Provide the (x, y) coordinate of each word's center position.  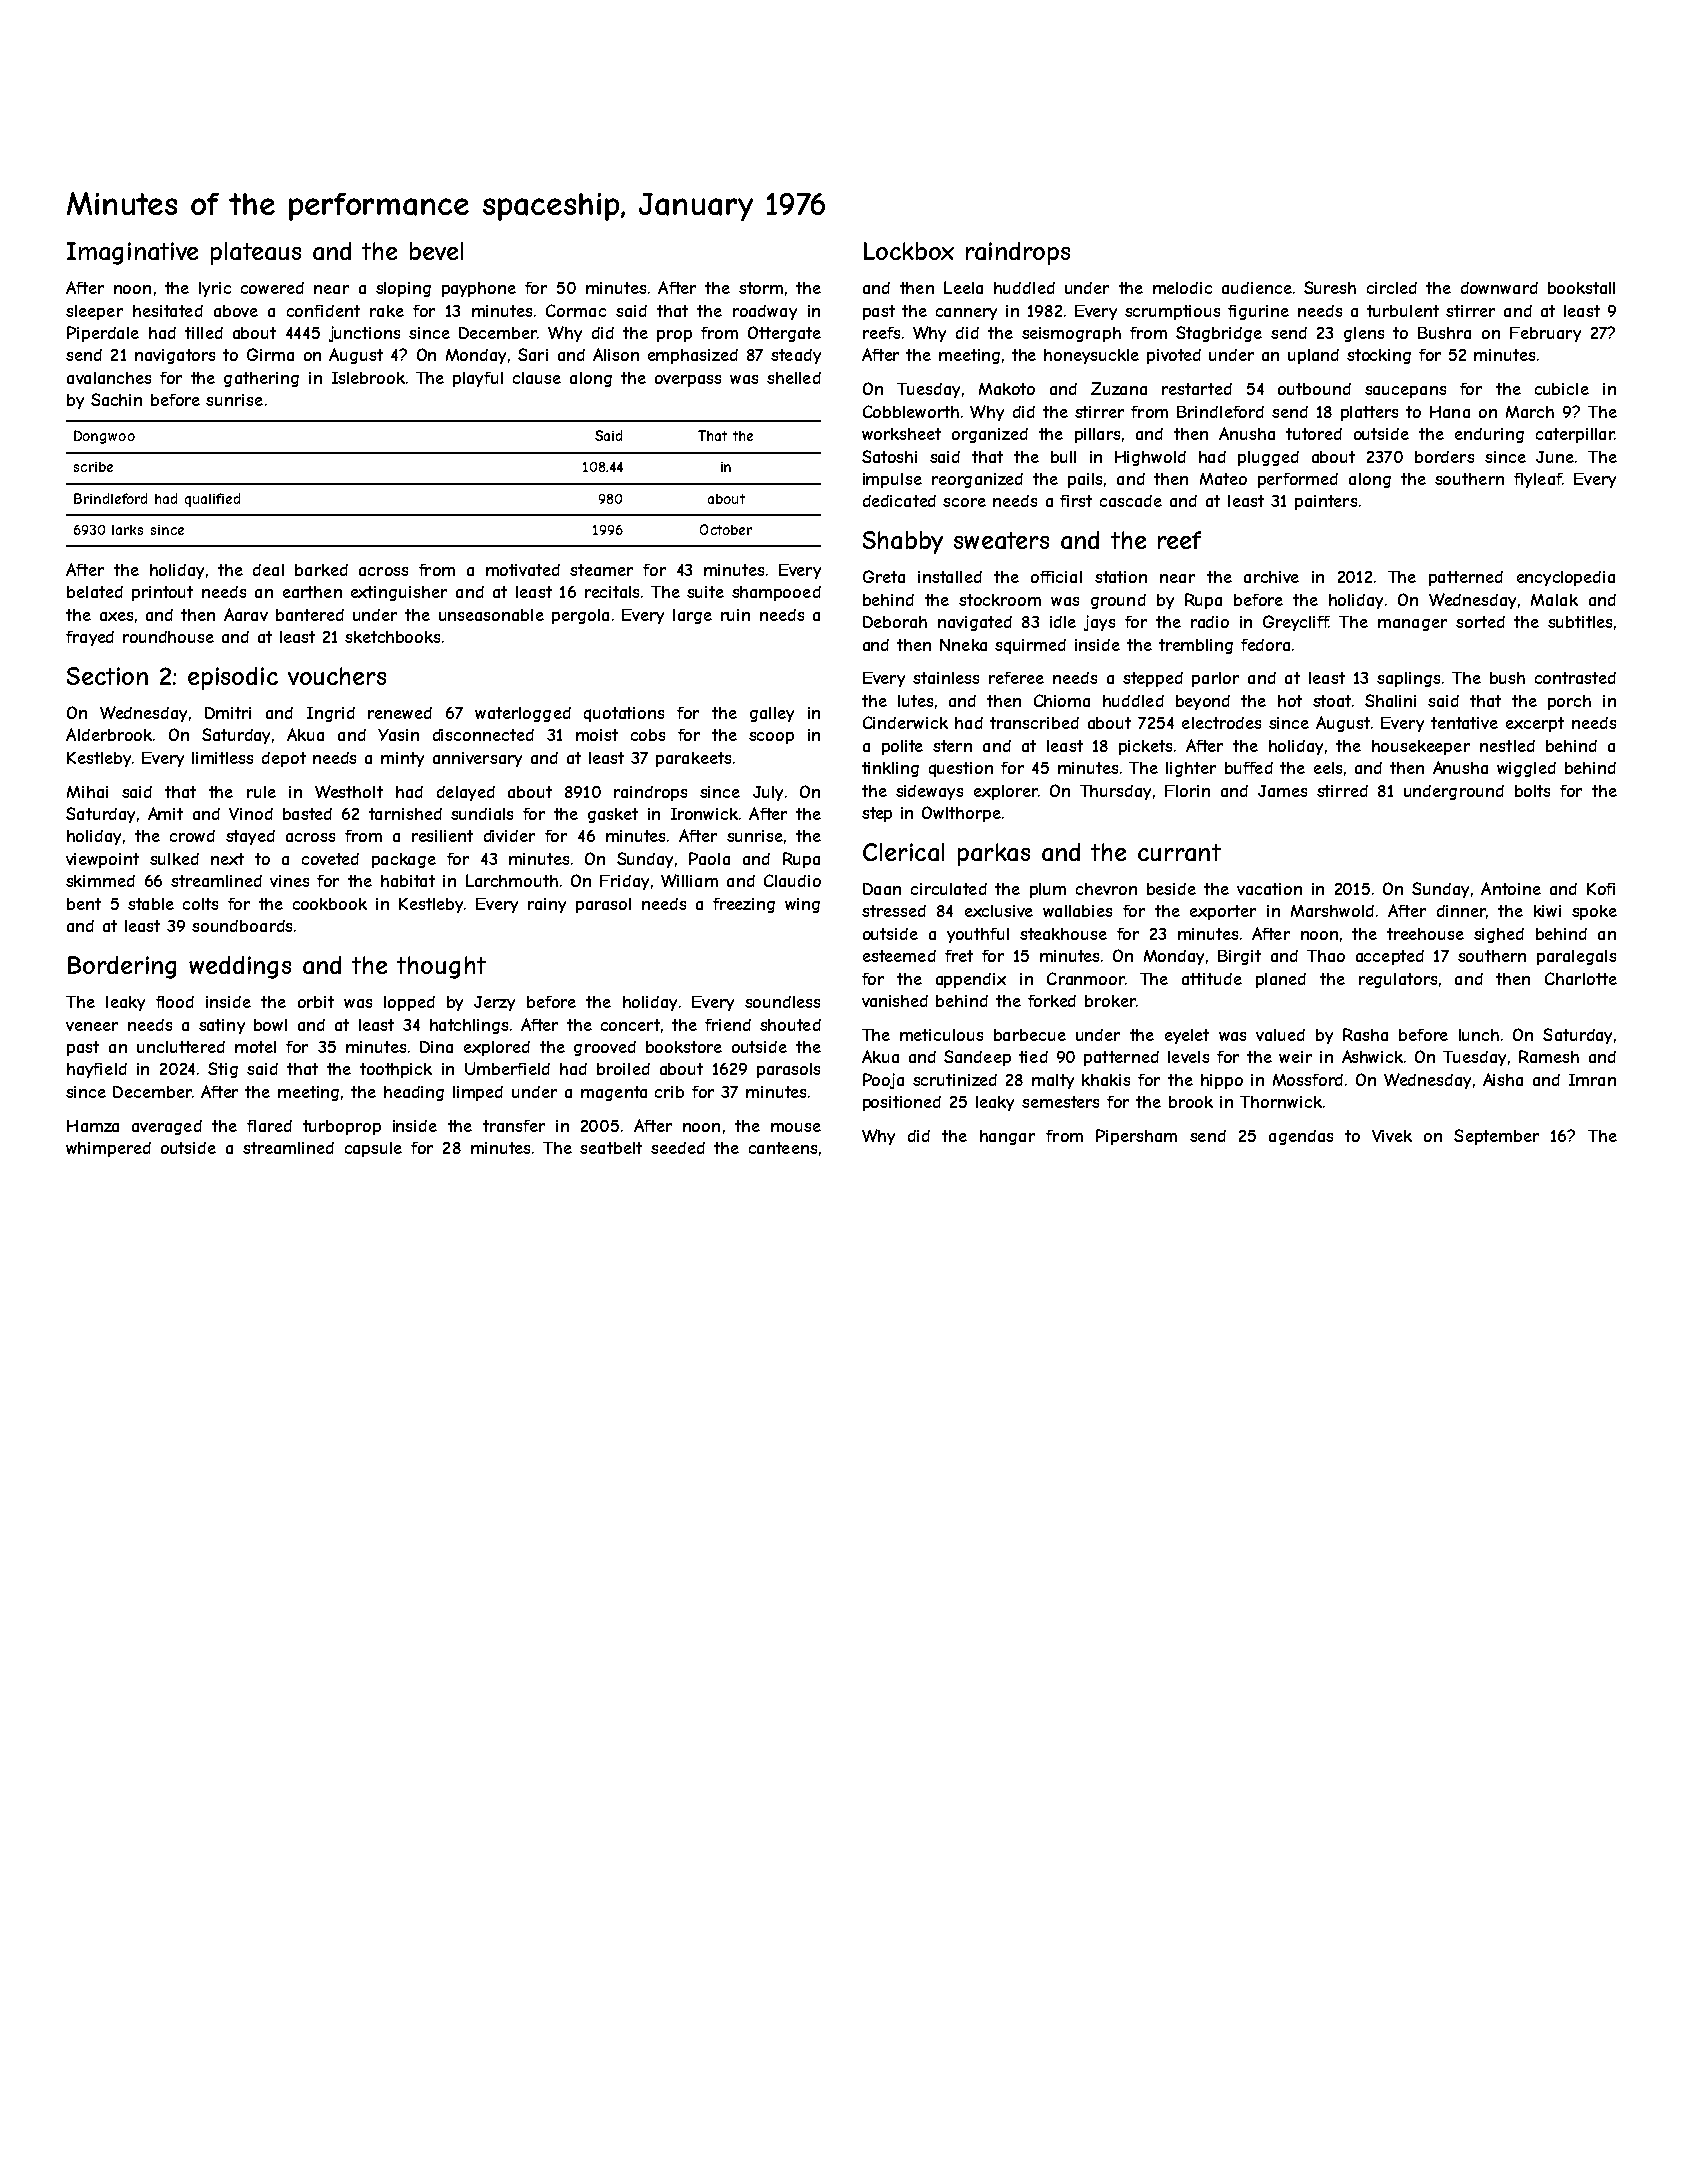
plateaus (256, 253)
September (1496, 1137)
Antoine (1511, 888)
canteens (783, 1148)
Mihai (87, 792)
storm (761, 288)
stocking (1379, 356)
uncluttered (181, 1047)
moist (597, 735)
